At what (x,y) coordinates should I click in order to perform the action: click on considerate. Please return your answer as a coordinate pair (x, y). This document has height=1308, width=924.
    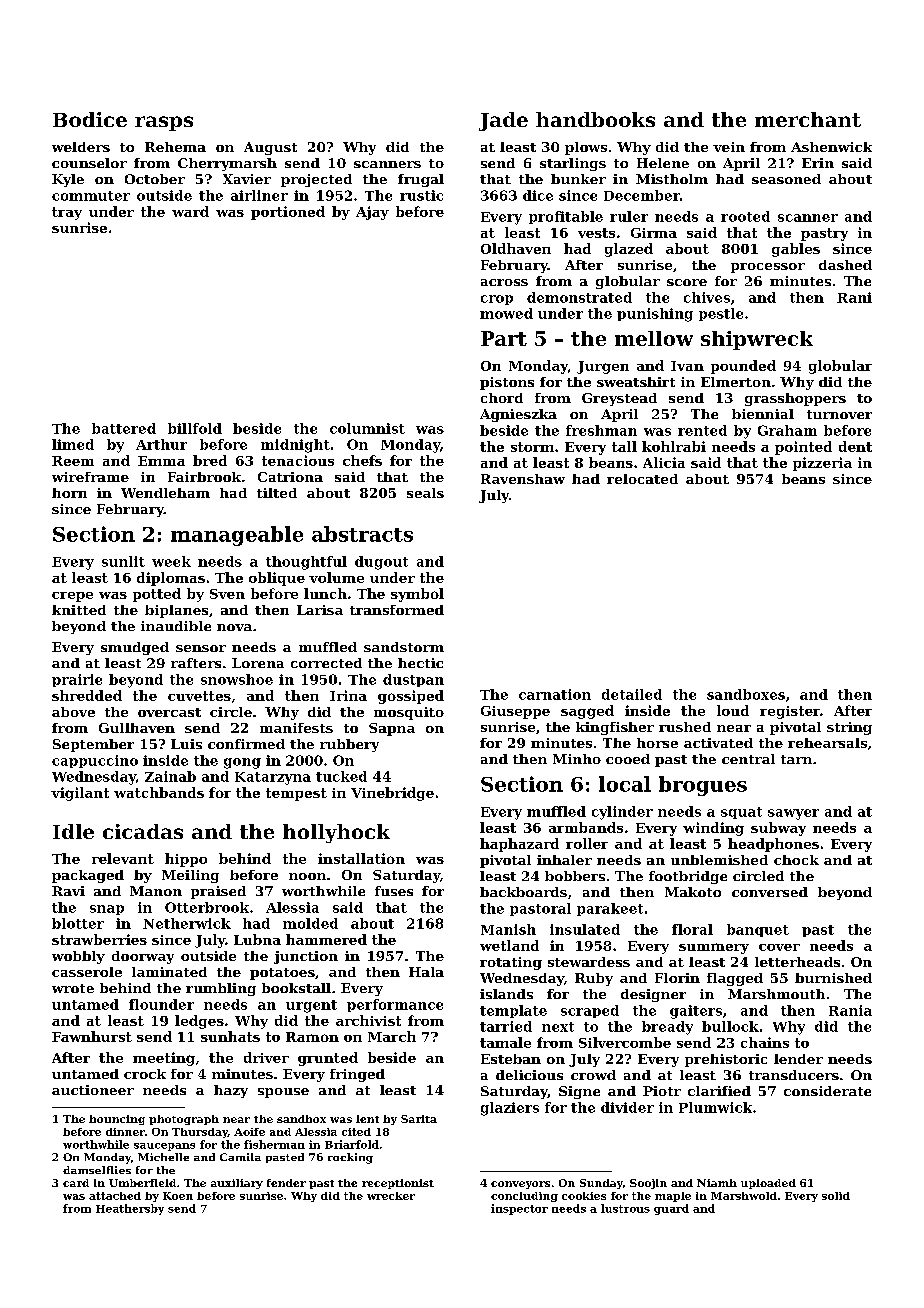
    Looking at the image, I should click on (827, 1091).
